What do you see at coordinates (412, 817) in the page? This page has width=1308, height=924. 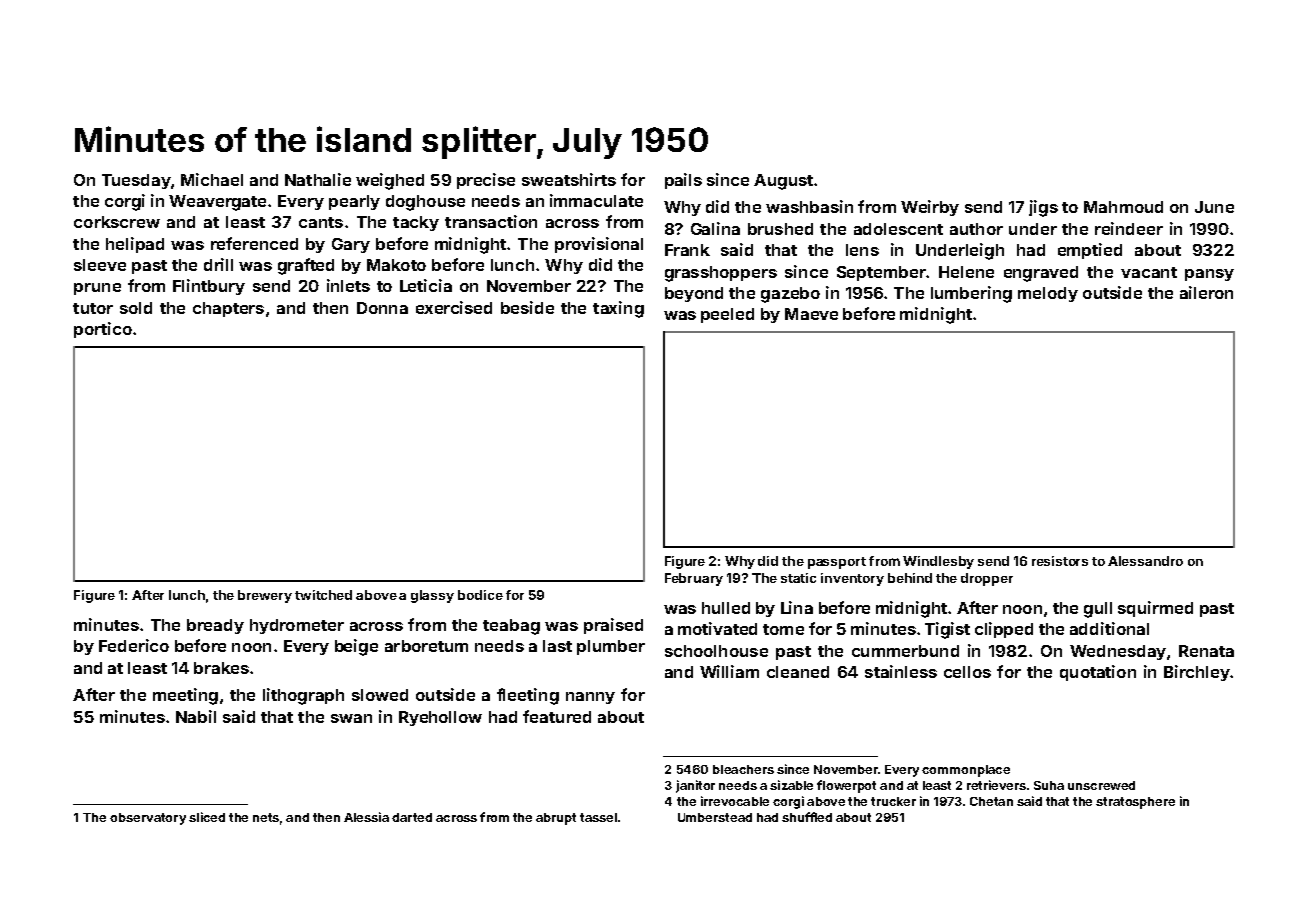 I see `darted` at bounding box center [412, 817].
